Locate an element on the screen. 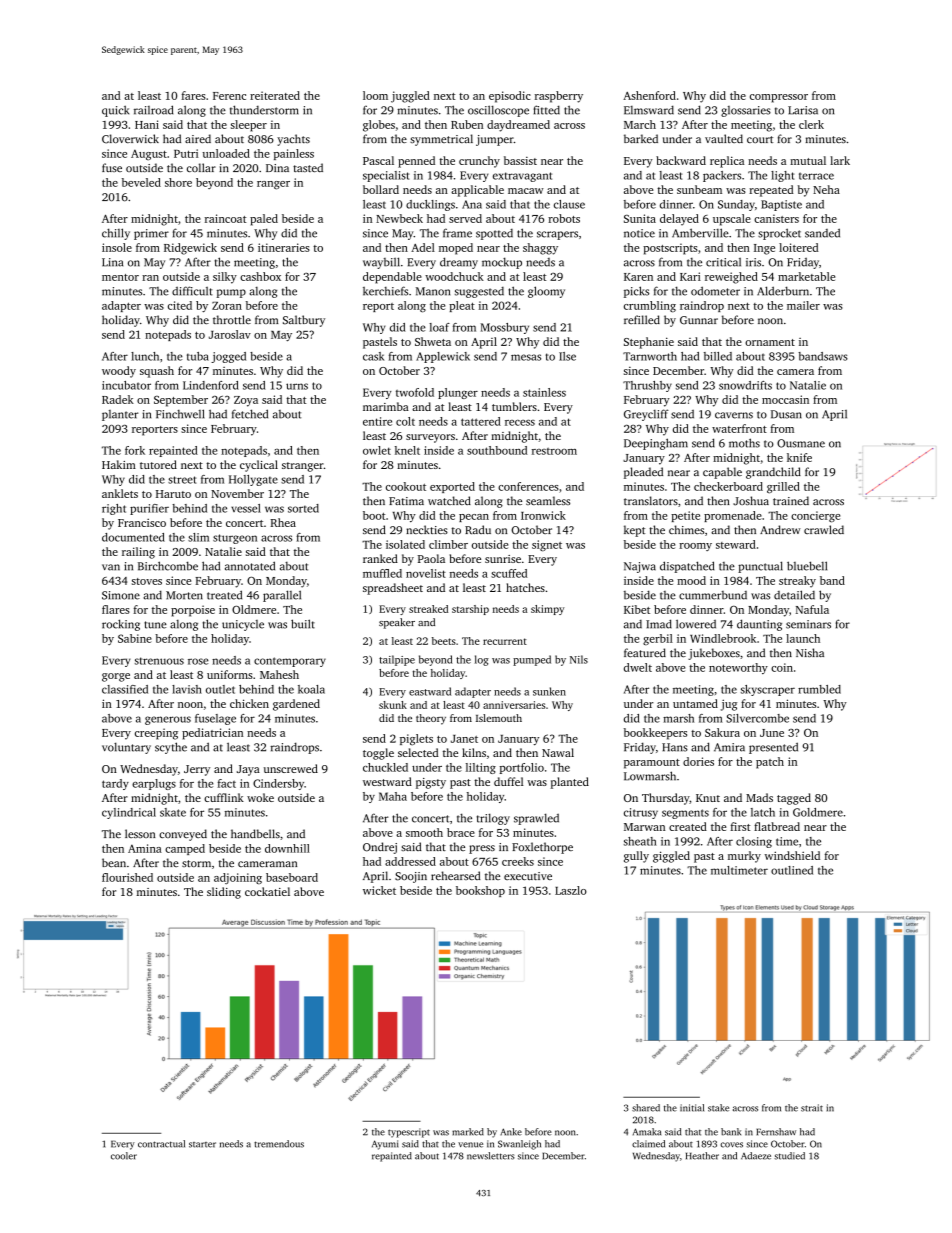 This screenshot has width=952, height=1233. postscripts is located at coordinates (670, 249).
